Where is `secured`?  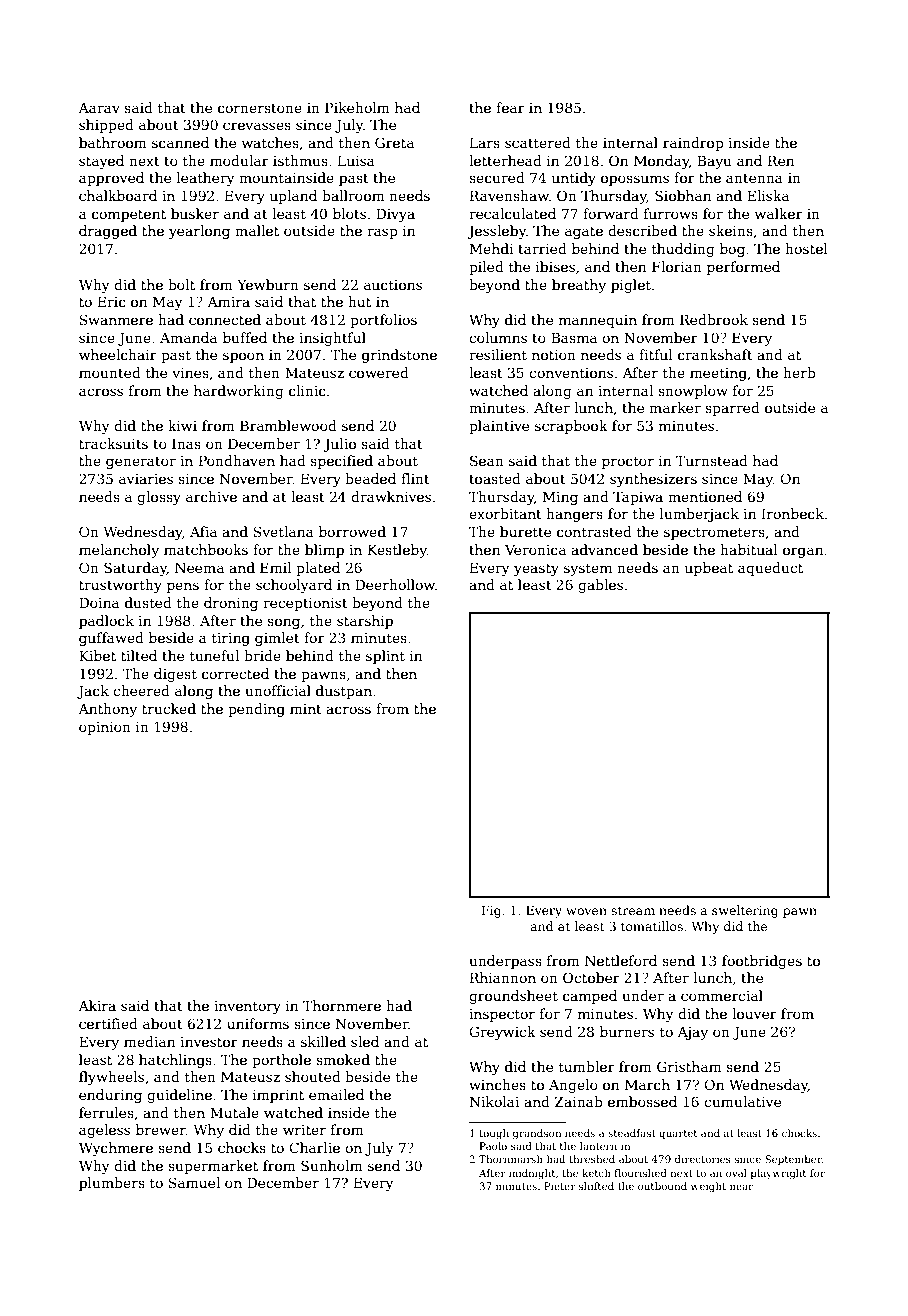 secured is located at coordinates (497, 177).
